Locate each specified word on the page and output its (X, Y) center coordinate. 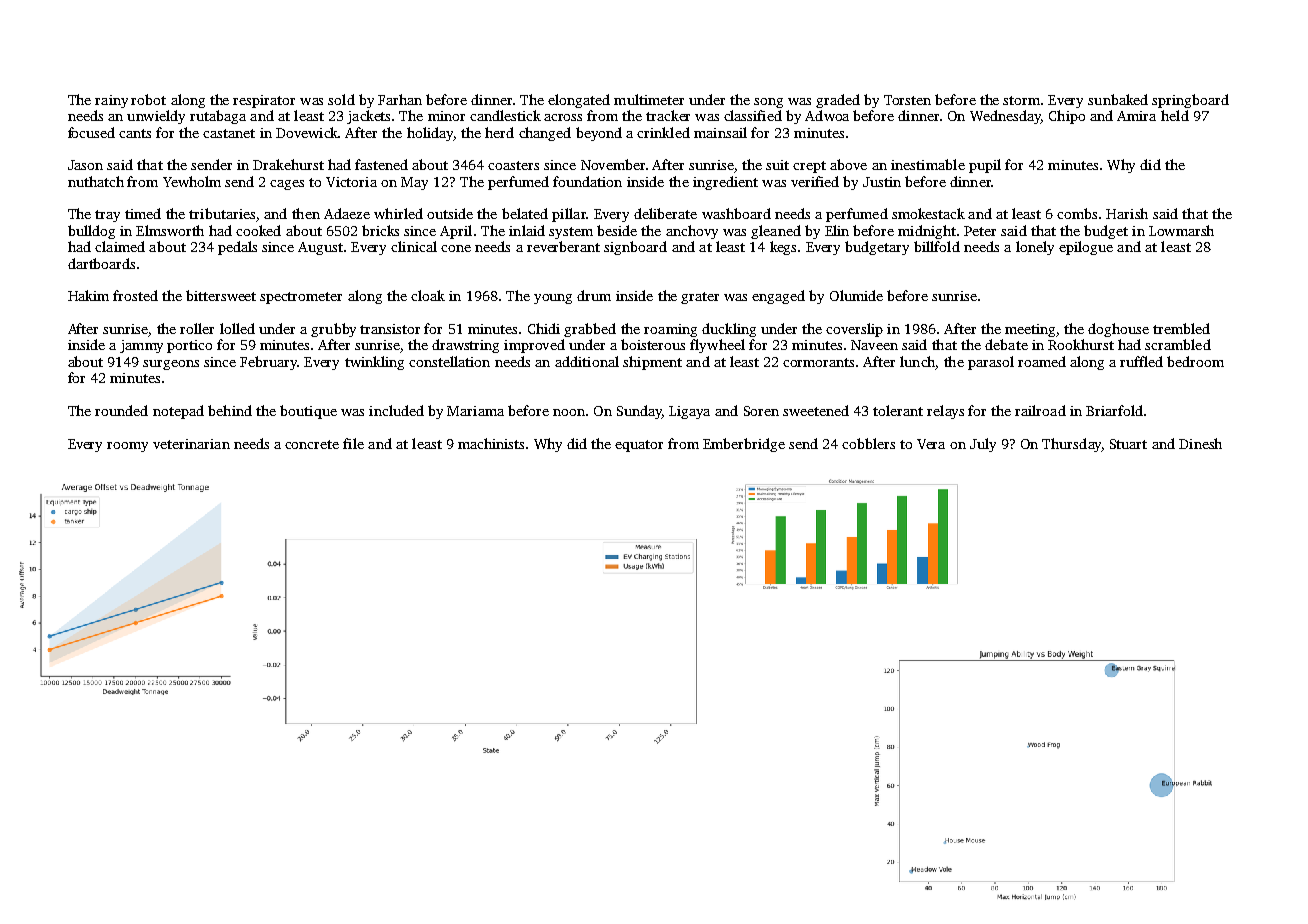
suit (777, 165)
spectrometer (301, 298)
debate (1006, 344)
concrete (312, 444)
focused (91, 132)
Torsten (907, 100)
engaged (778, 297)
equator (639, 446)
